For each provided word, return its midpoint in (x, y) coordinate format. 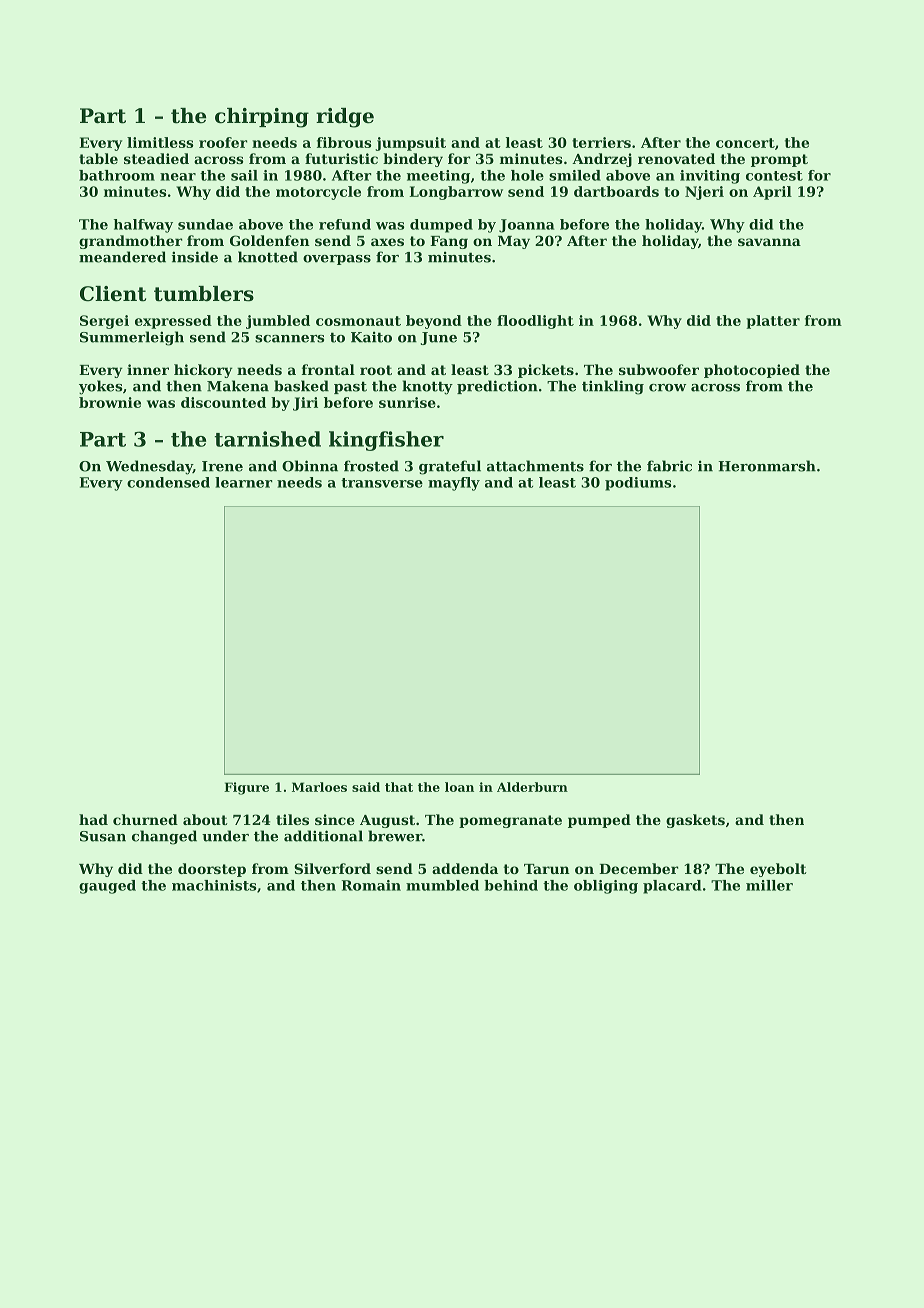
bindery (413, 160)
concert (745, 143)
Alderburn (532, 787)
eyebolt (778, 870)
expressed (173, 322)
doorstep (212, 870)
